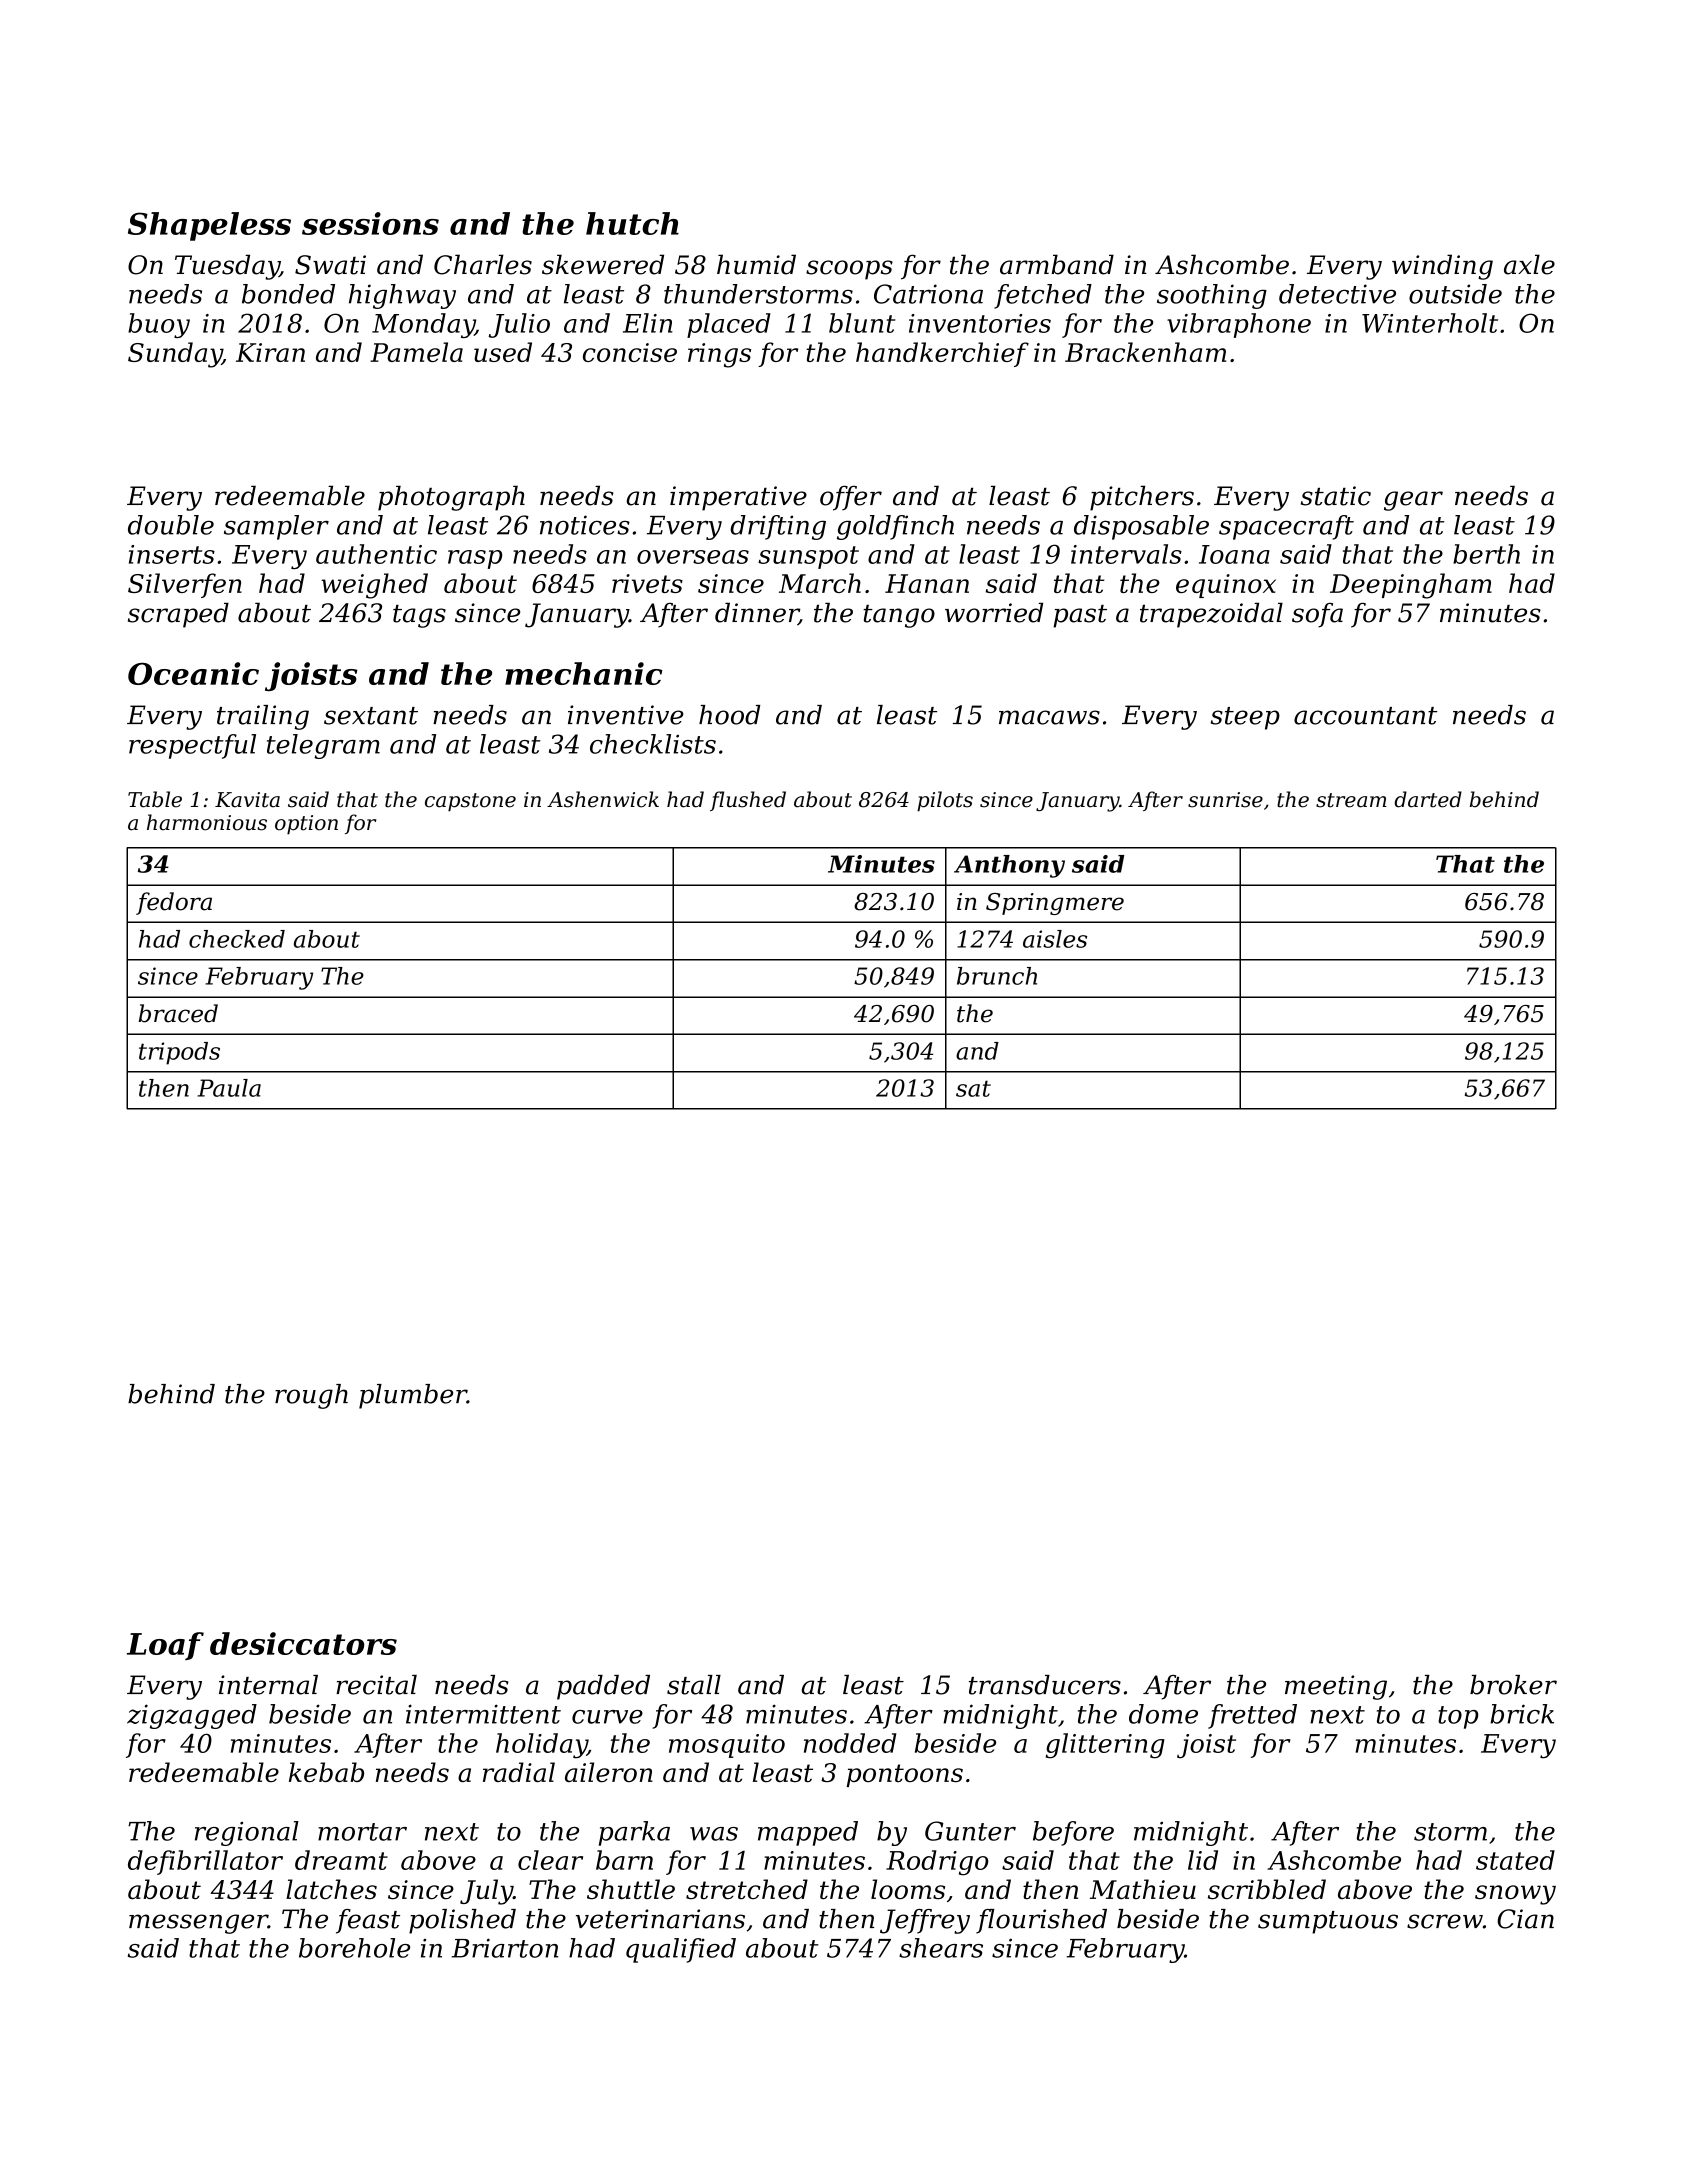 The width and height of the screenshot is (1683, 2178). What do you see at coordinates (1045, 1685) in the screenshot?
I see `transducers` at bounding box center [1045, 1685].
